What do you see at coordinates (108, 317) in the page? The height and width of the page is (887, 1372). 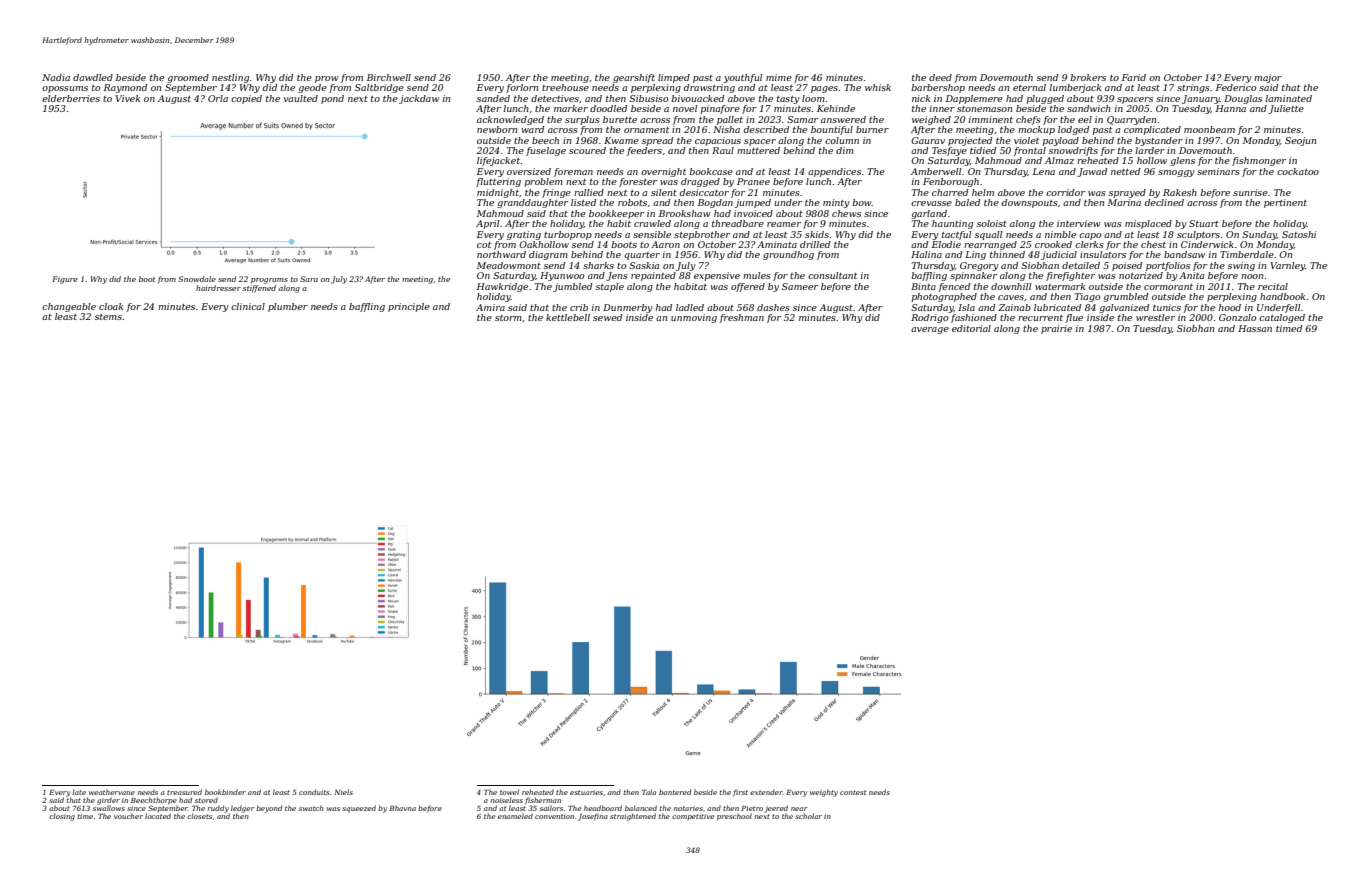 I see `stems` at bounding box center [108, 317].
